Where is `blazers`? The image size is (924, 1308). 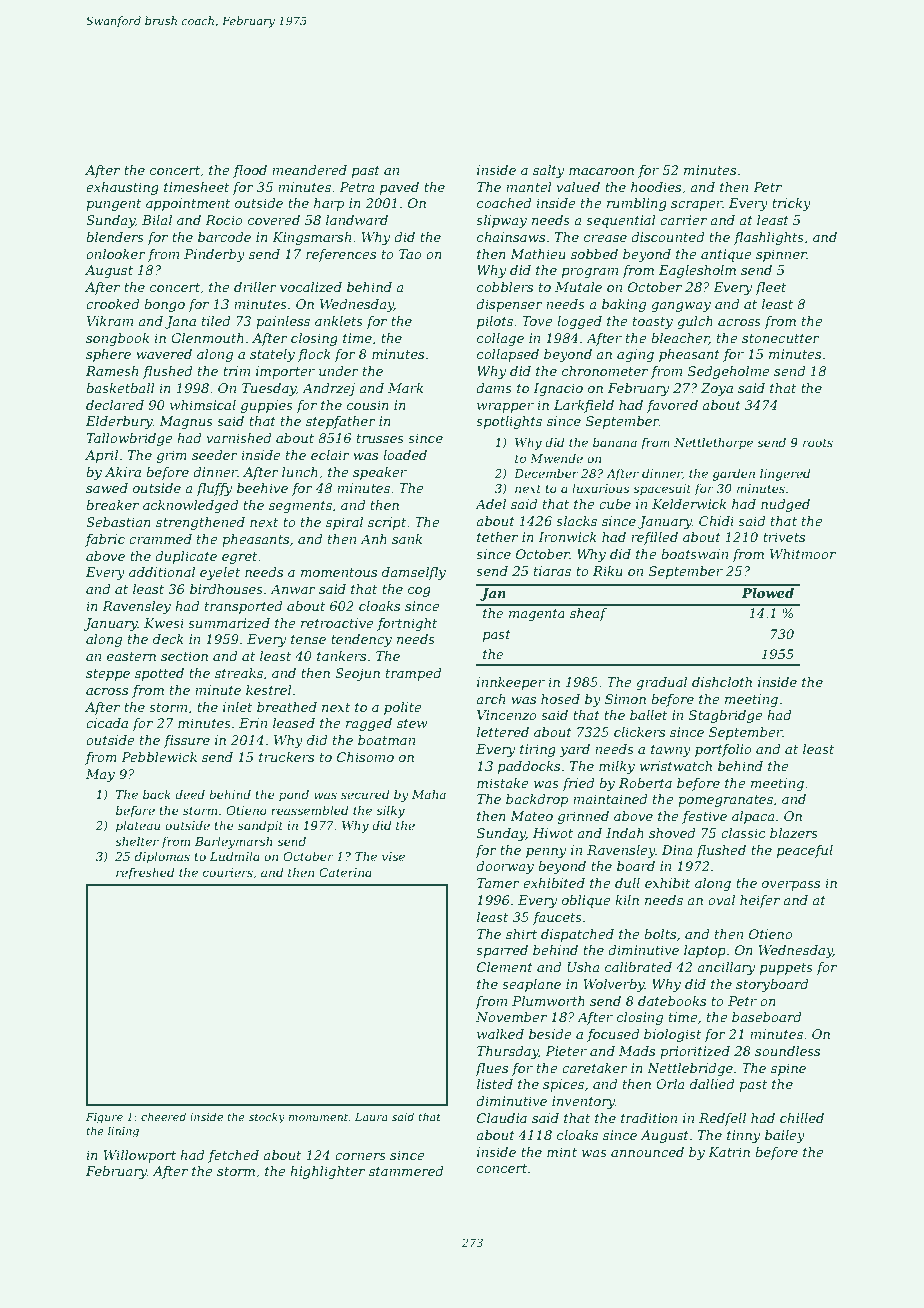
blazers is located at coordinates (794, 833).
